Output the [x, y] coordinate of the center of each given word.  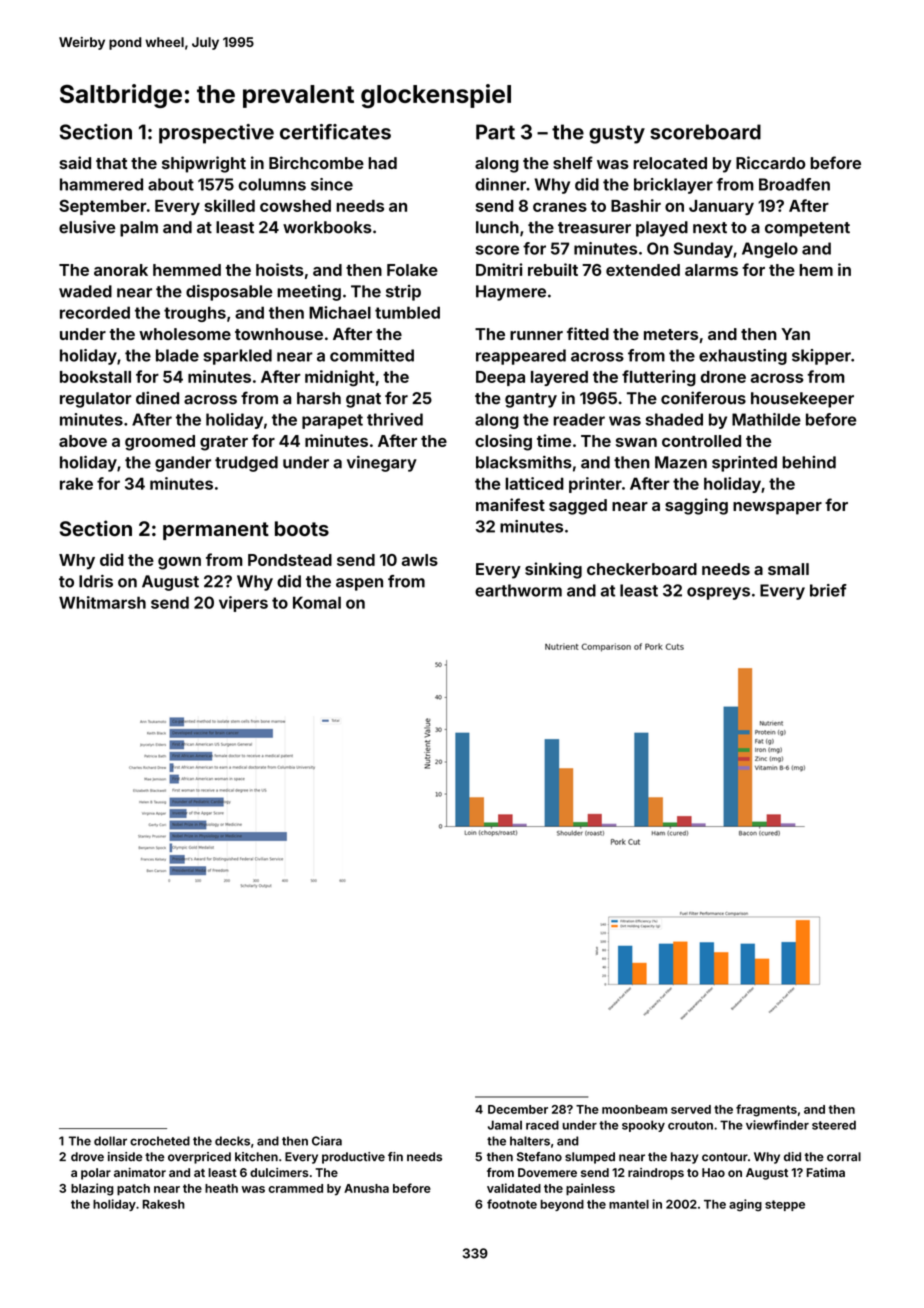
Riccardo [771, 162]
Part [495, 132]
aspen [359, 584]
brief [828, 590]
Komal [317, 602]
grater [224, 443]
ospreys [718, 593]
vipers [243, 604]
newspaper [777, 508]
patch [133, 1190]
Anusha [366, 1188]
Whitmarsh [102, 602]
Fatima [826, 1172]
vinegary [382, 463]
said [75, 162]
